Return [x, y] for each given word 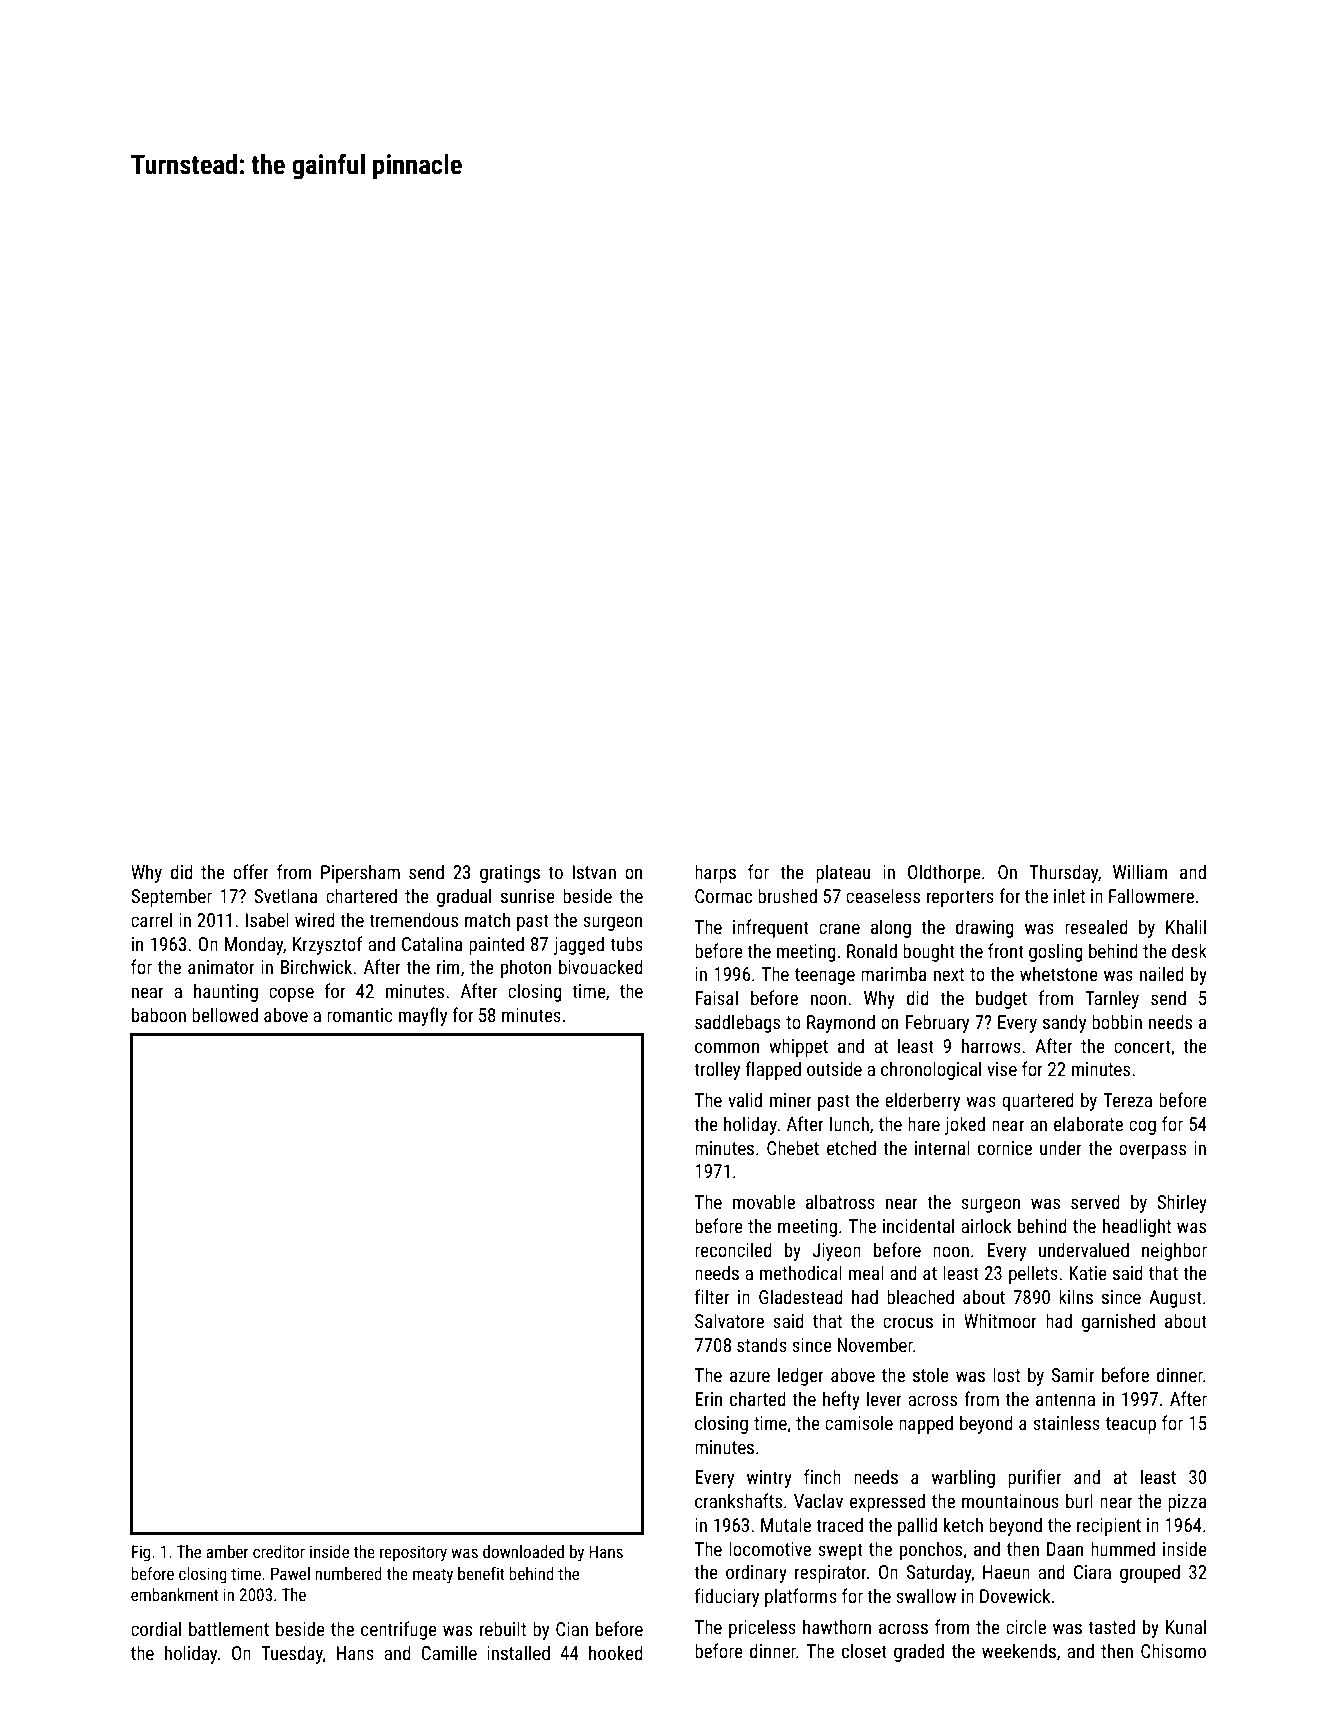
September [171, 897]
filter [712, 1296]
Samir [1073, 1375]
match [487, 919]
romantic [360, 1015]
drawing [985, 928]
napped [926, 1424]
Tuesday [292, 1654]
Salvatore [729, 1320]
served [1095, 1201]
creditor [279, 1551]
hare [924, 1123]
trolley [717, 1070]
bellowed [225, 1014]
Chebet [793, 1147]
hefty [841, 1400]
